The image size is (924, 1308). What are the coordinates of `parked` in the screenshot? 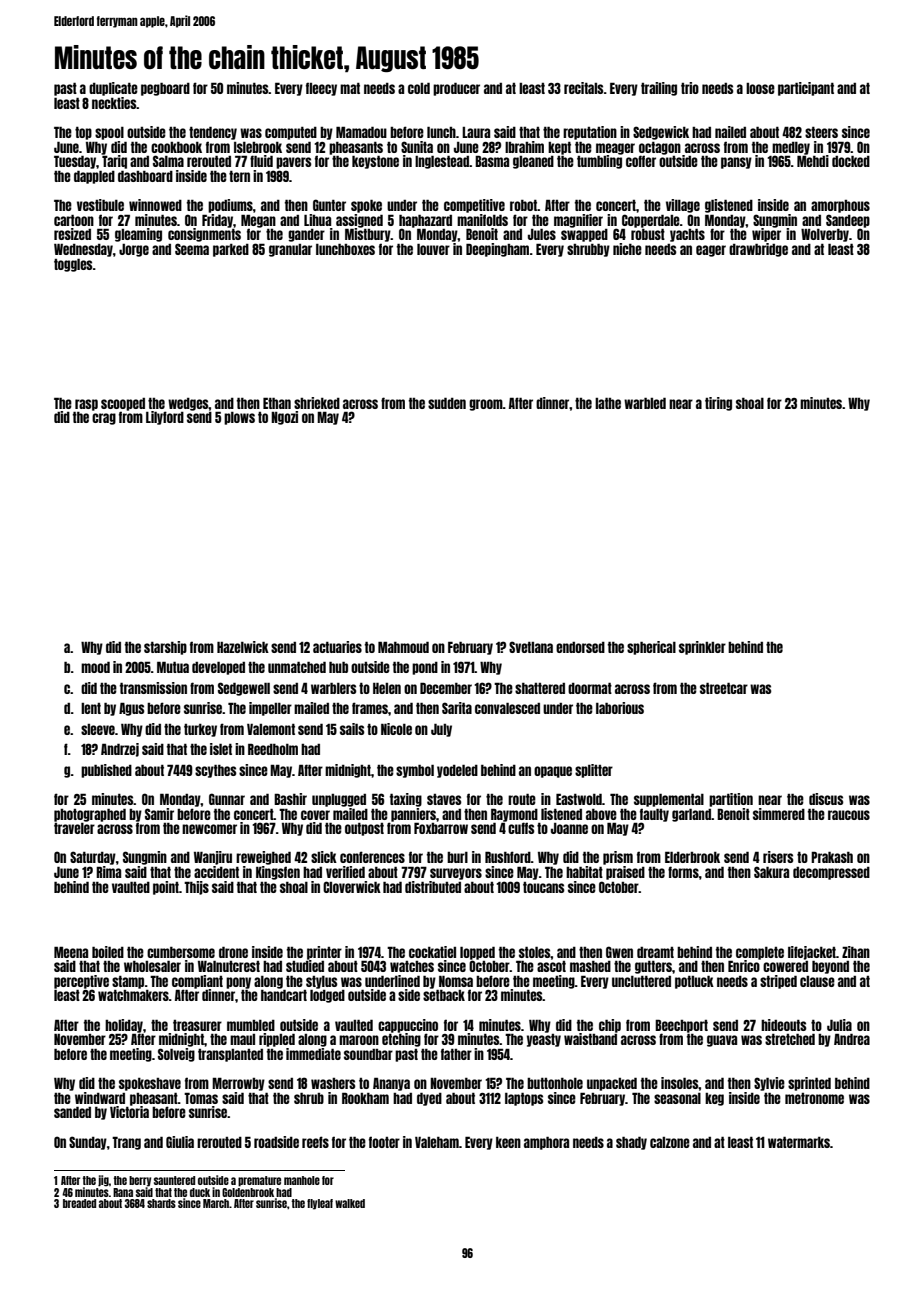 It's located at (231, 250).
